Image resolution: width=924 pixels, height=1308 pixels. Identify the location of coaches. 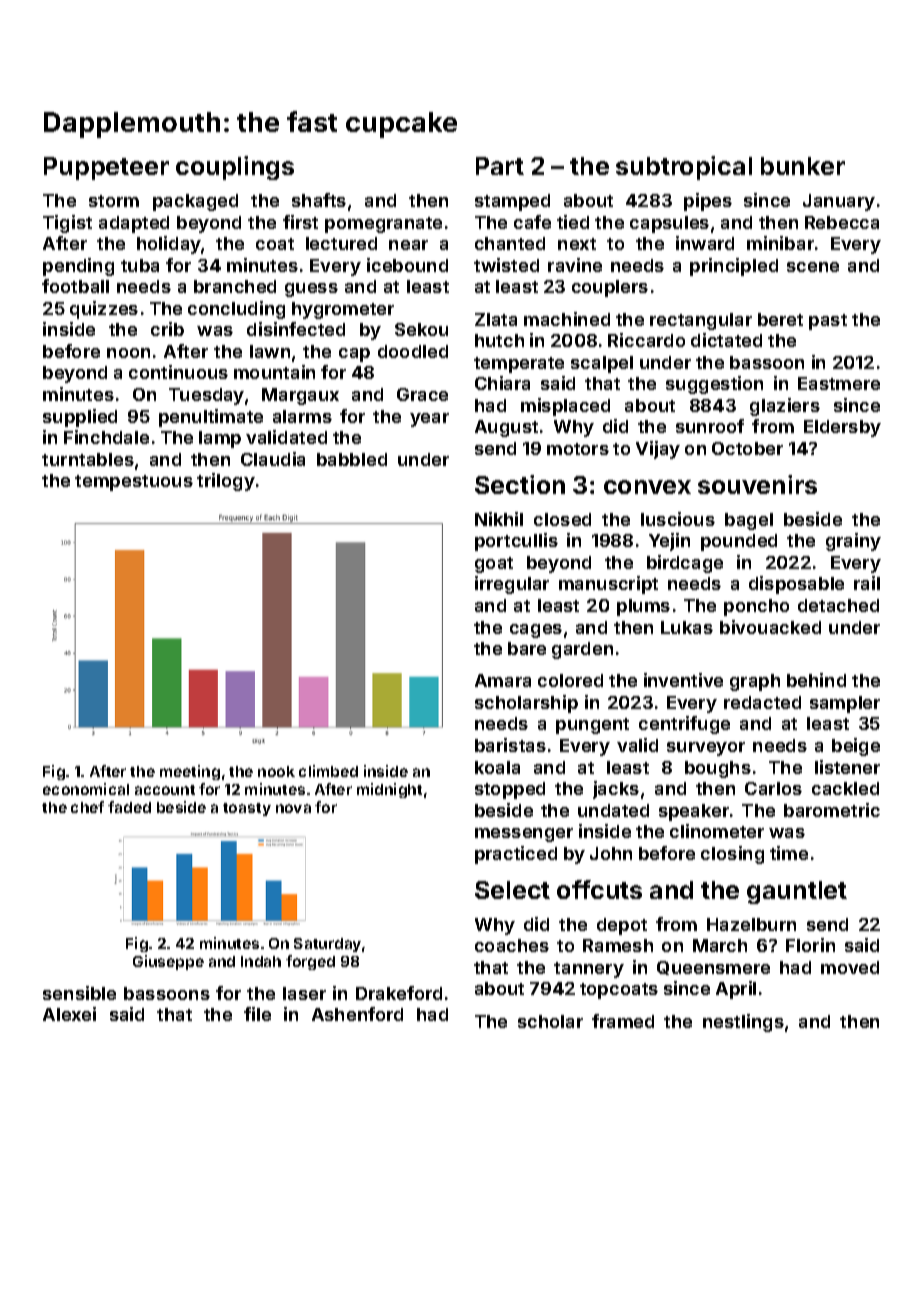
(512, 945).
